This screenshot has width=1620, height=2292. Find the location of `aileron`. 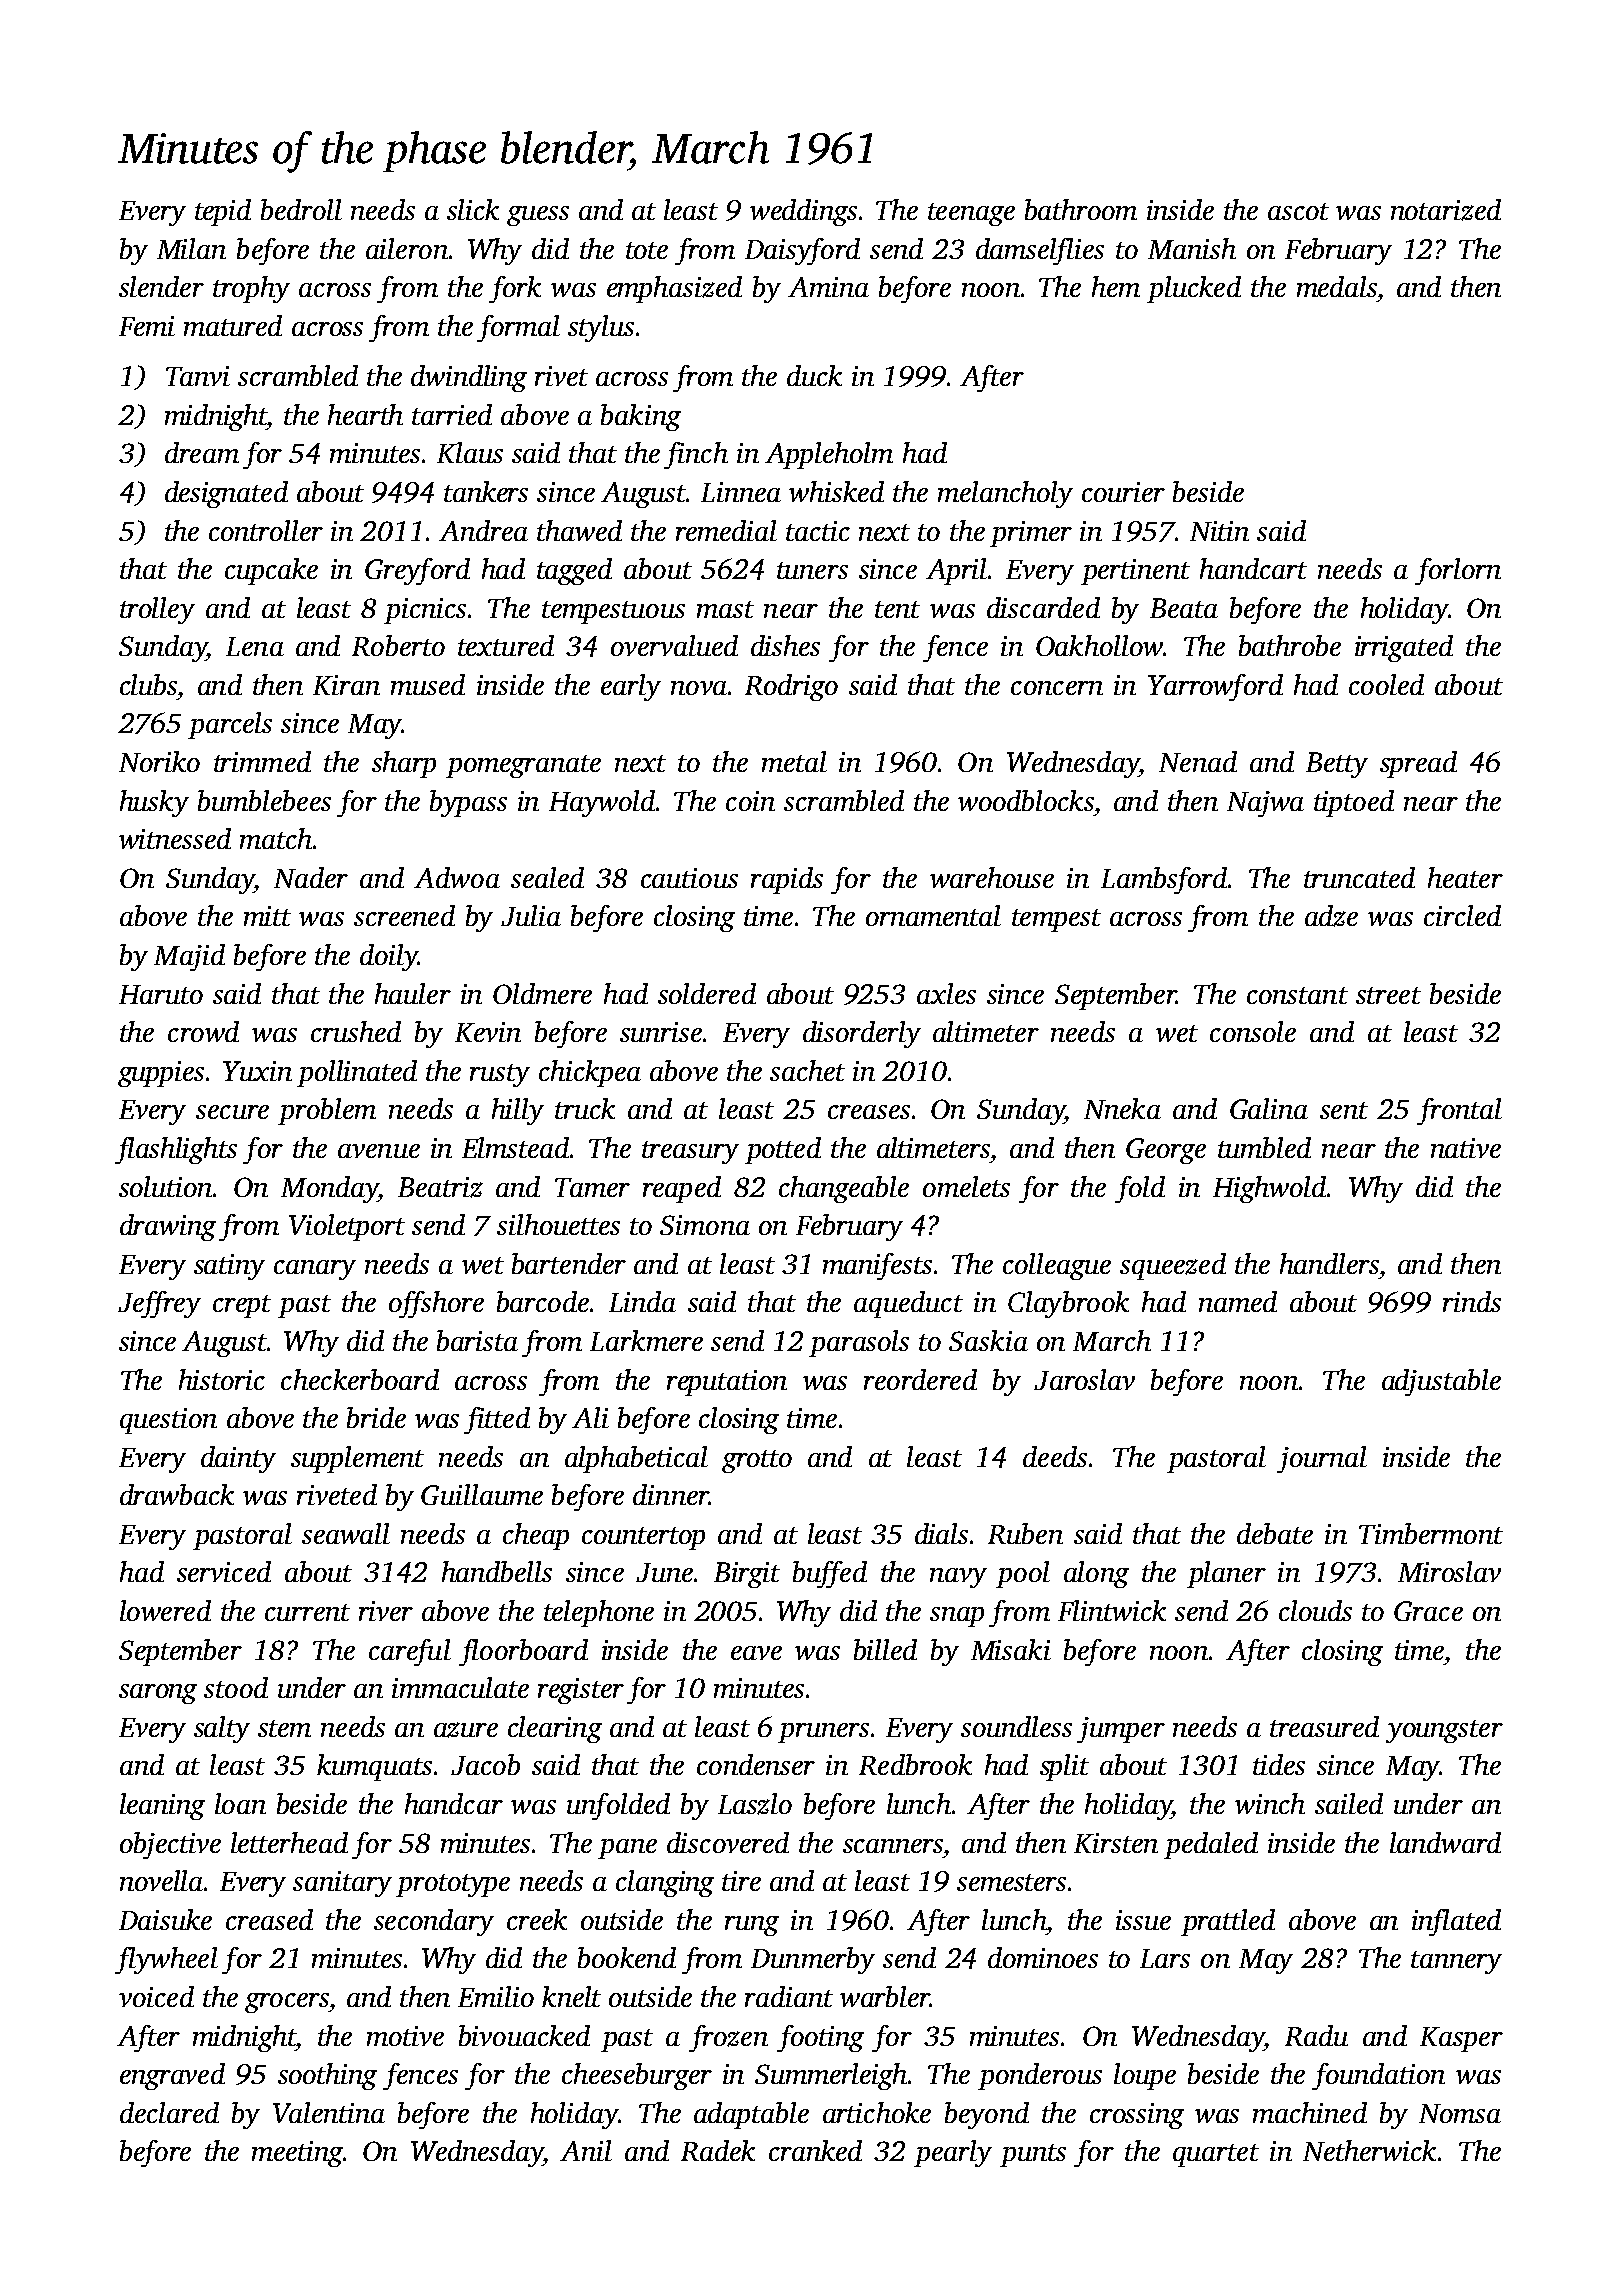

aileron is located at coordinates (407, 248).
